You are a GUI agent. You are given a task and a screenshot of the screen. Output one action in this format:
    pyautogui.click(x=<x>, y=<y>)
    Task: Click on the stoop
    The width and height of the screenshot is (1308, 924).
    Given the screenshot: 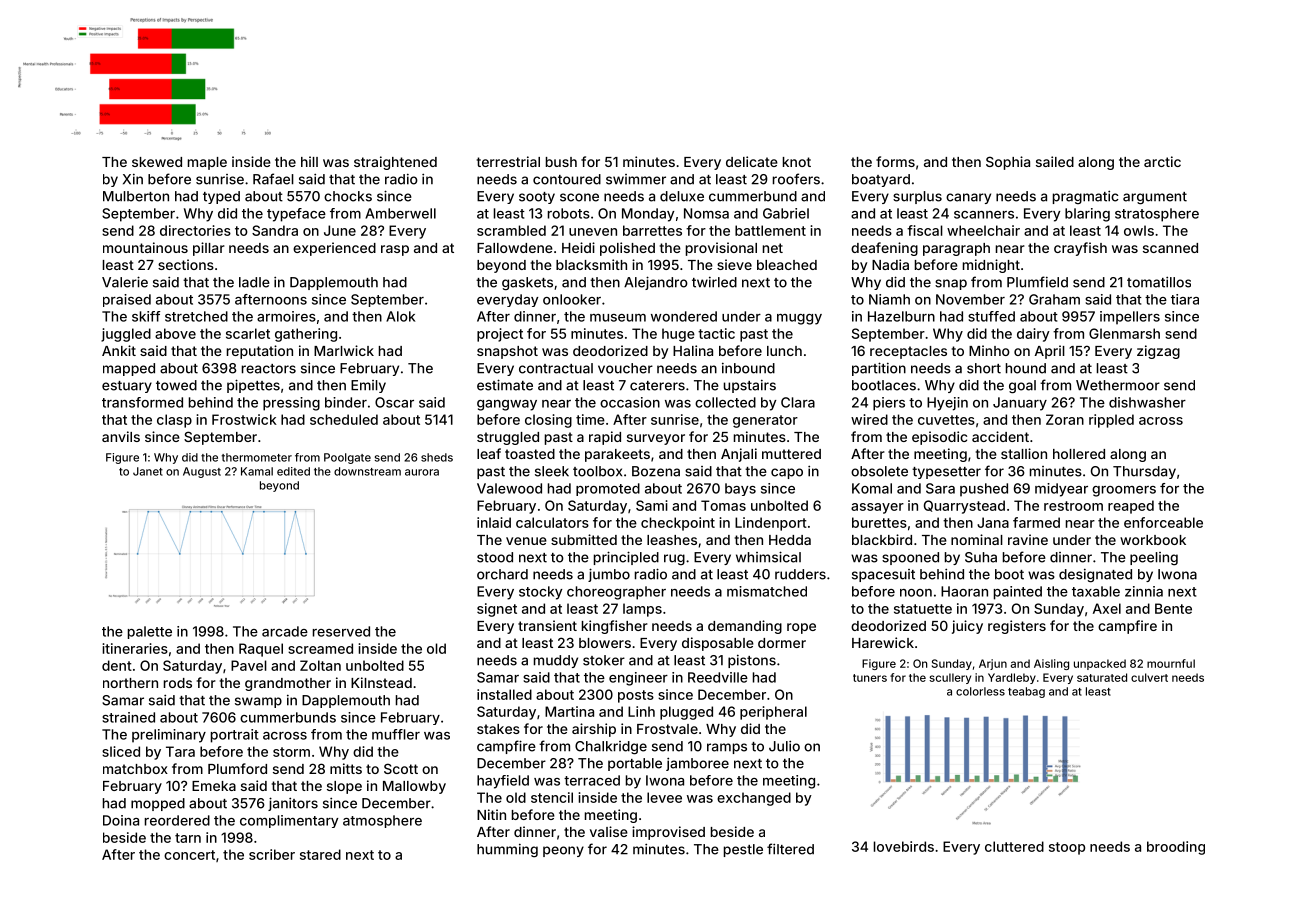 What is the action you would take?
    pyautogui.click(x=1067, y=848)
